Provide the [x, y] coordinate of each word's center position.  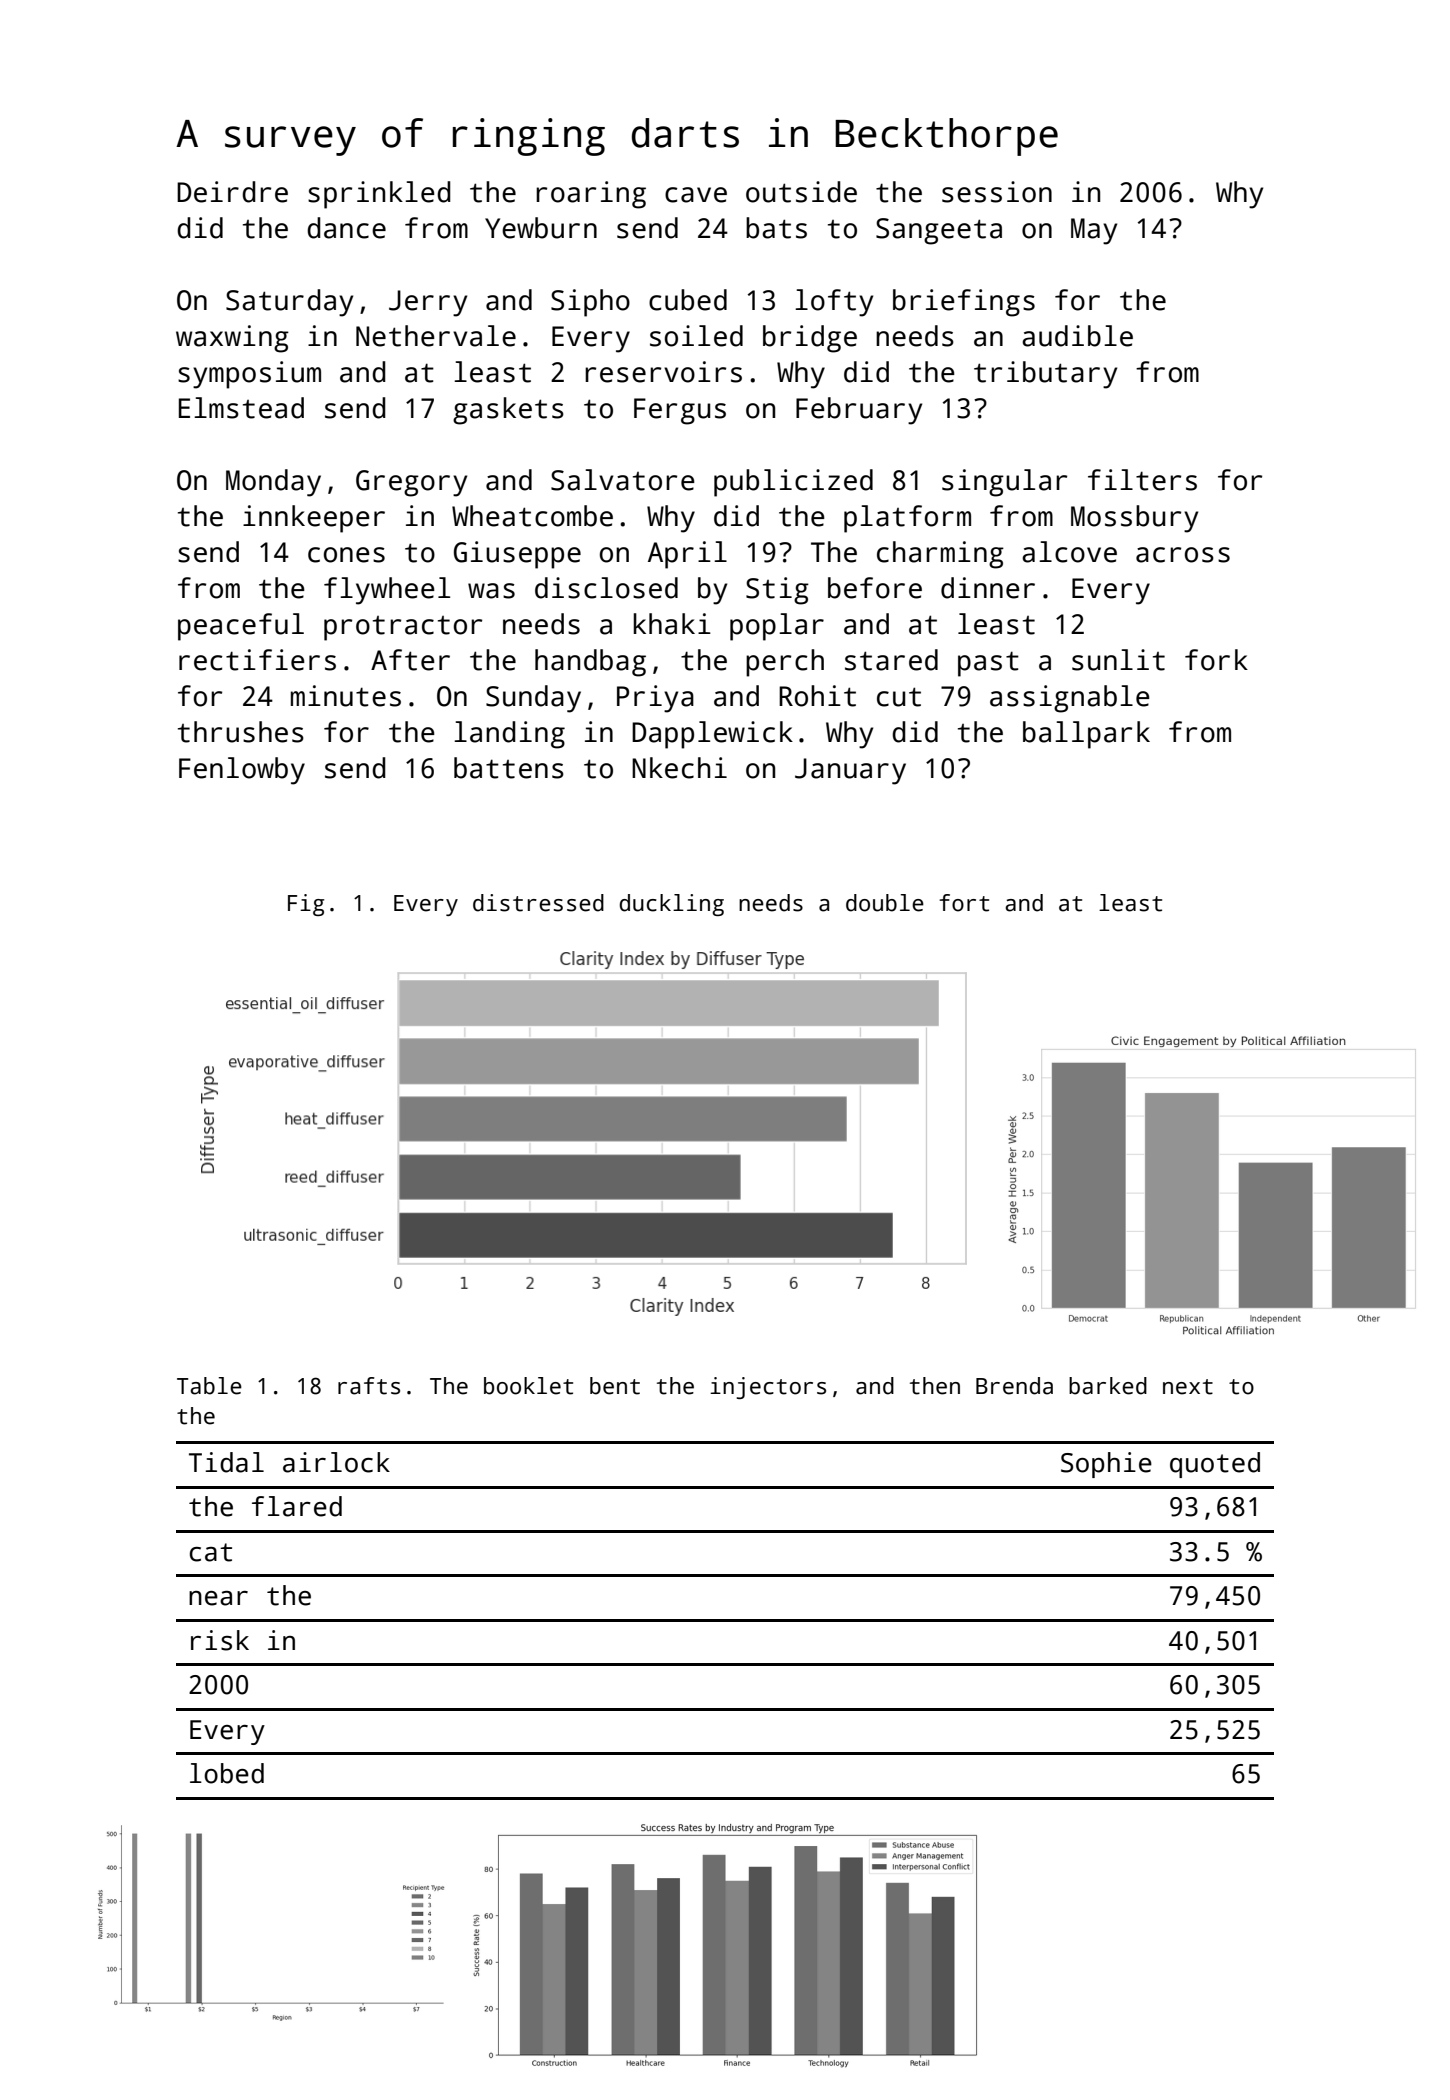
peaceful [241, 627]
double [885, 903]
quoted [1215, 1465]
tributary [1045, 375]
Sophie [1106, 1465]
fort [964, 903]
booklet [528, 1386]
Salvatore [623, 480]
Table [209, 1386]
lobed [227, 1773]
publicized [793, 483]
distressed [538, 903]
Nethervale [436, 336]
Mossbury [1134, 519]
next [1188, 1387]
